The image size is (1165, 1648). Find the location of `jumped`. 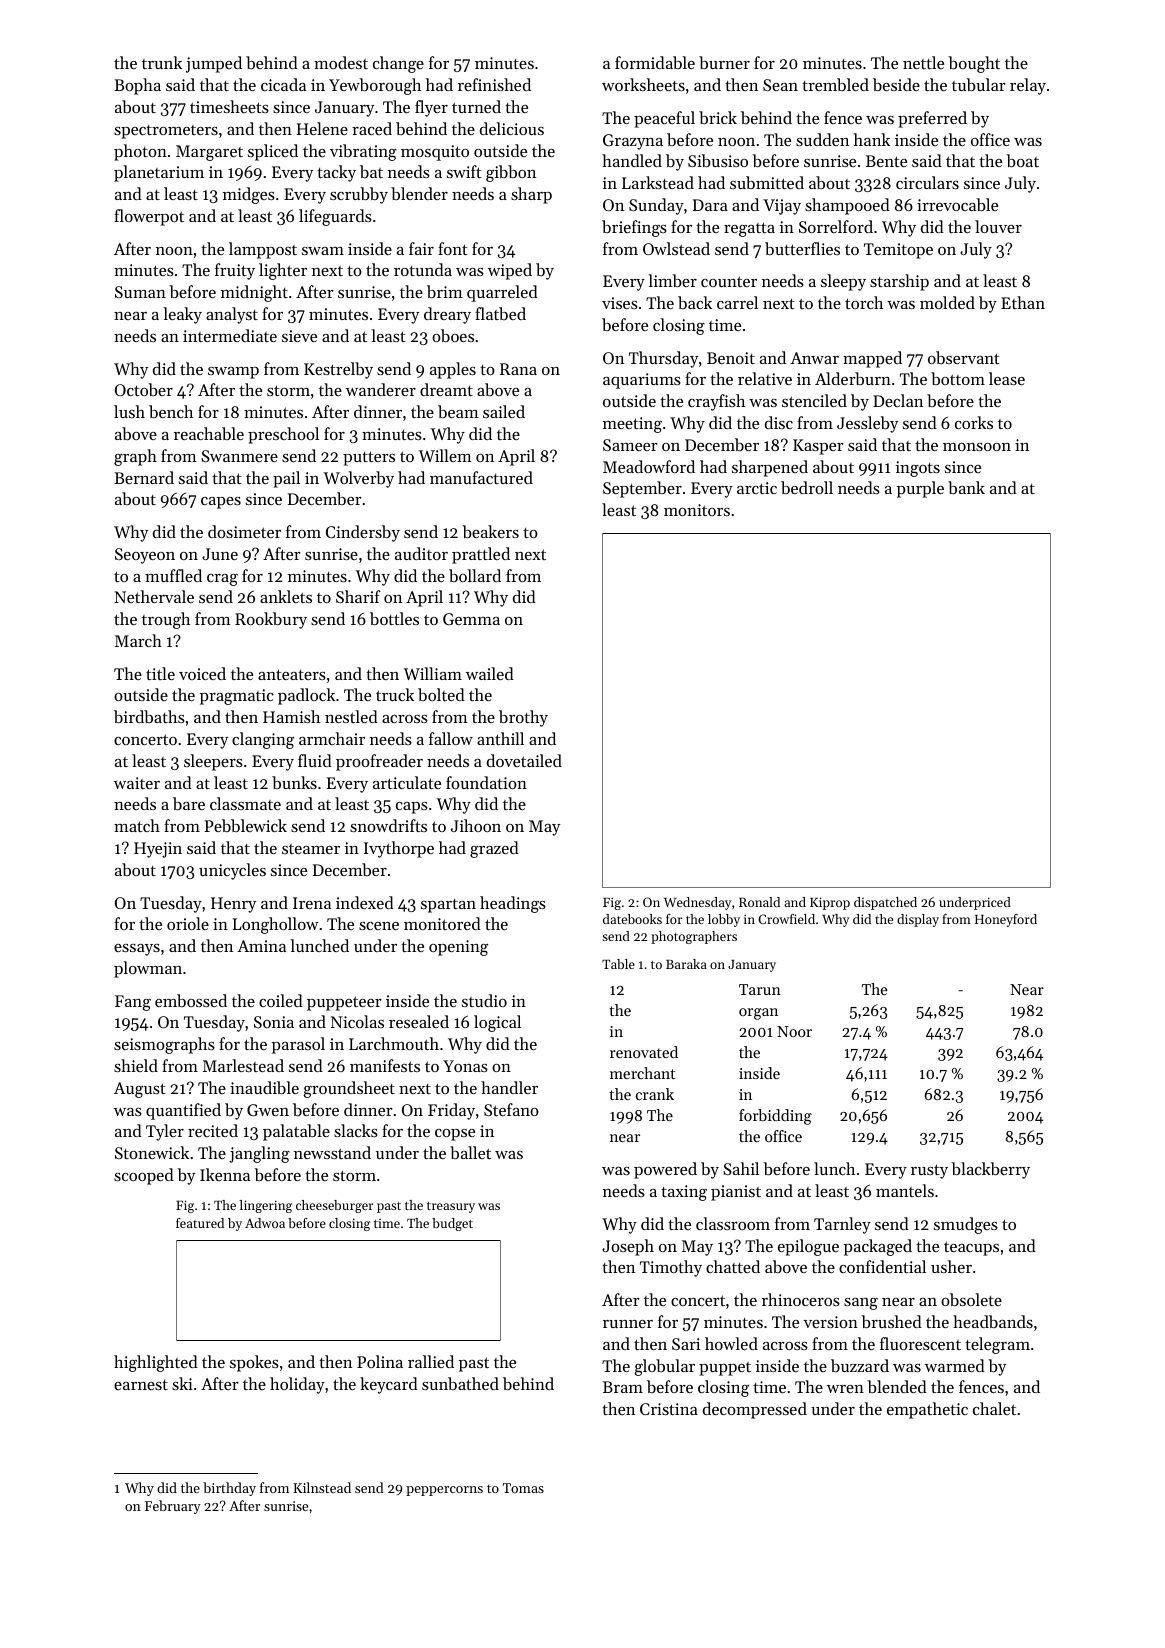

jumped is located at coordinates (214, 64).
